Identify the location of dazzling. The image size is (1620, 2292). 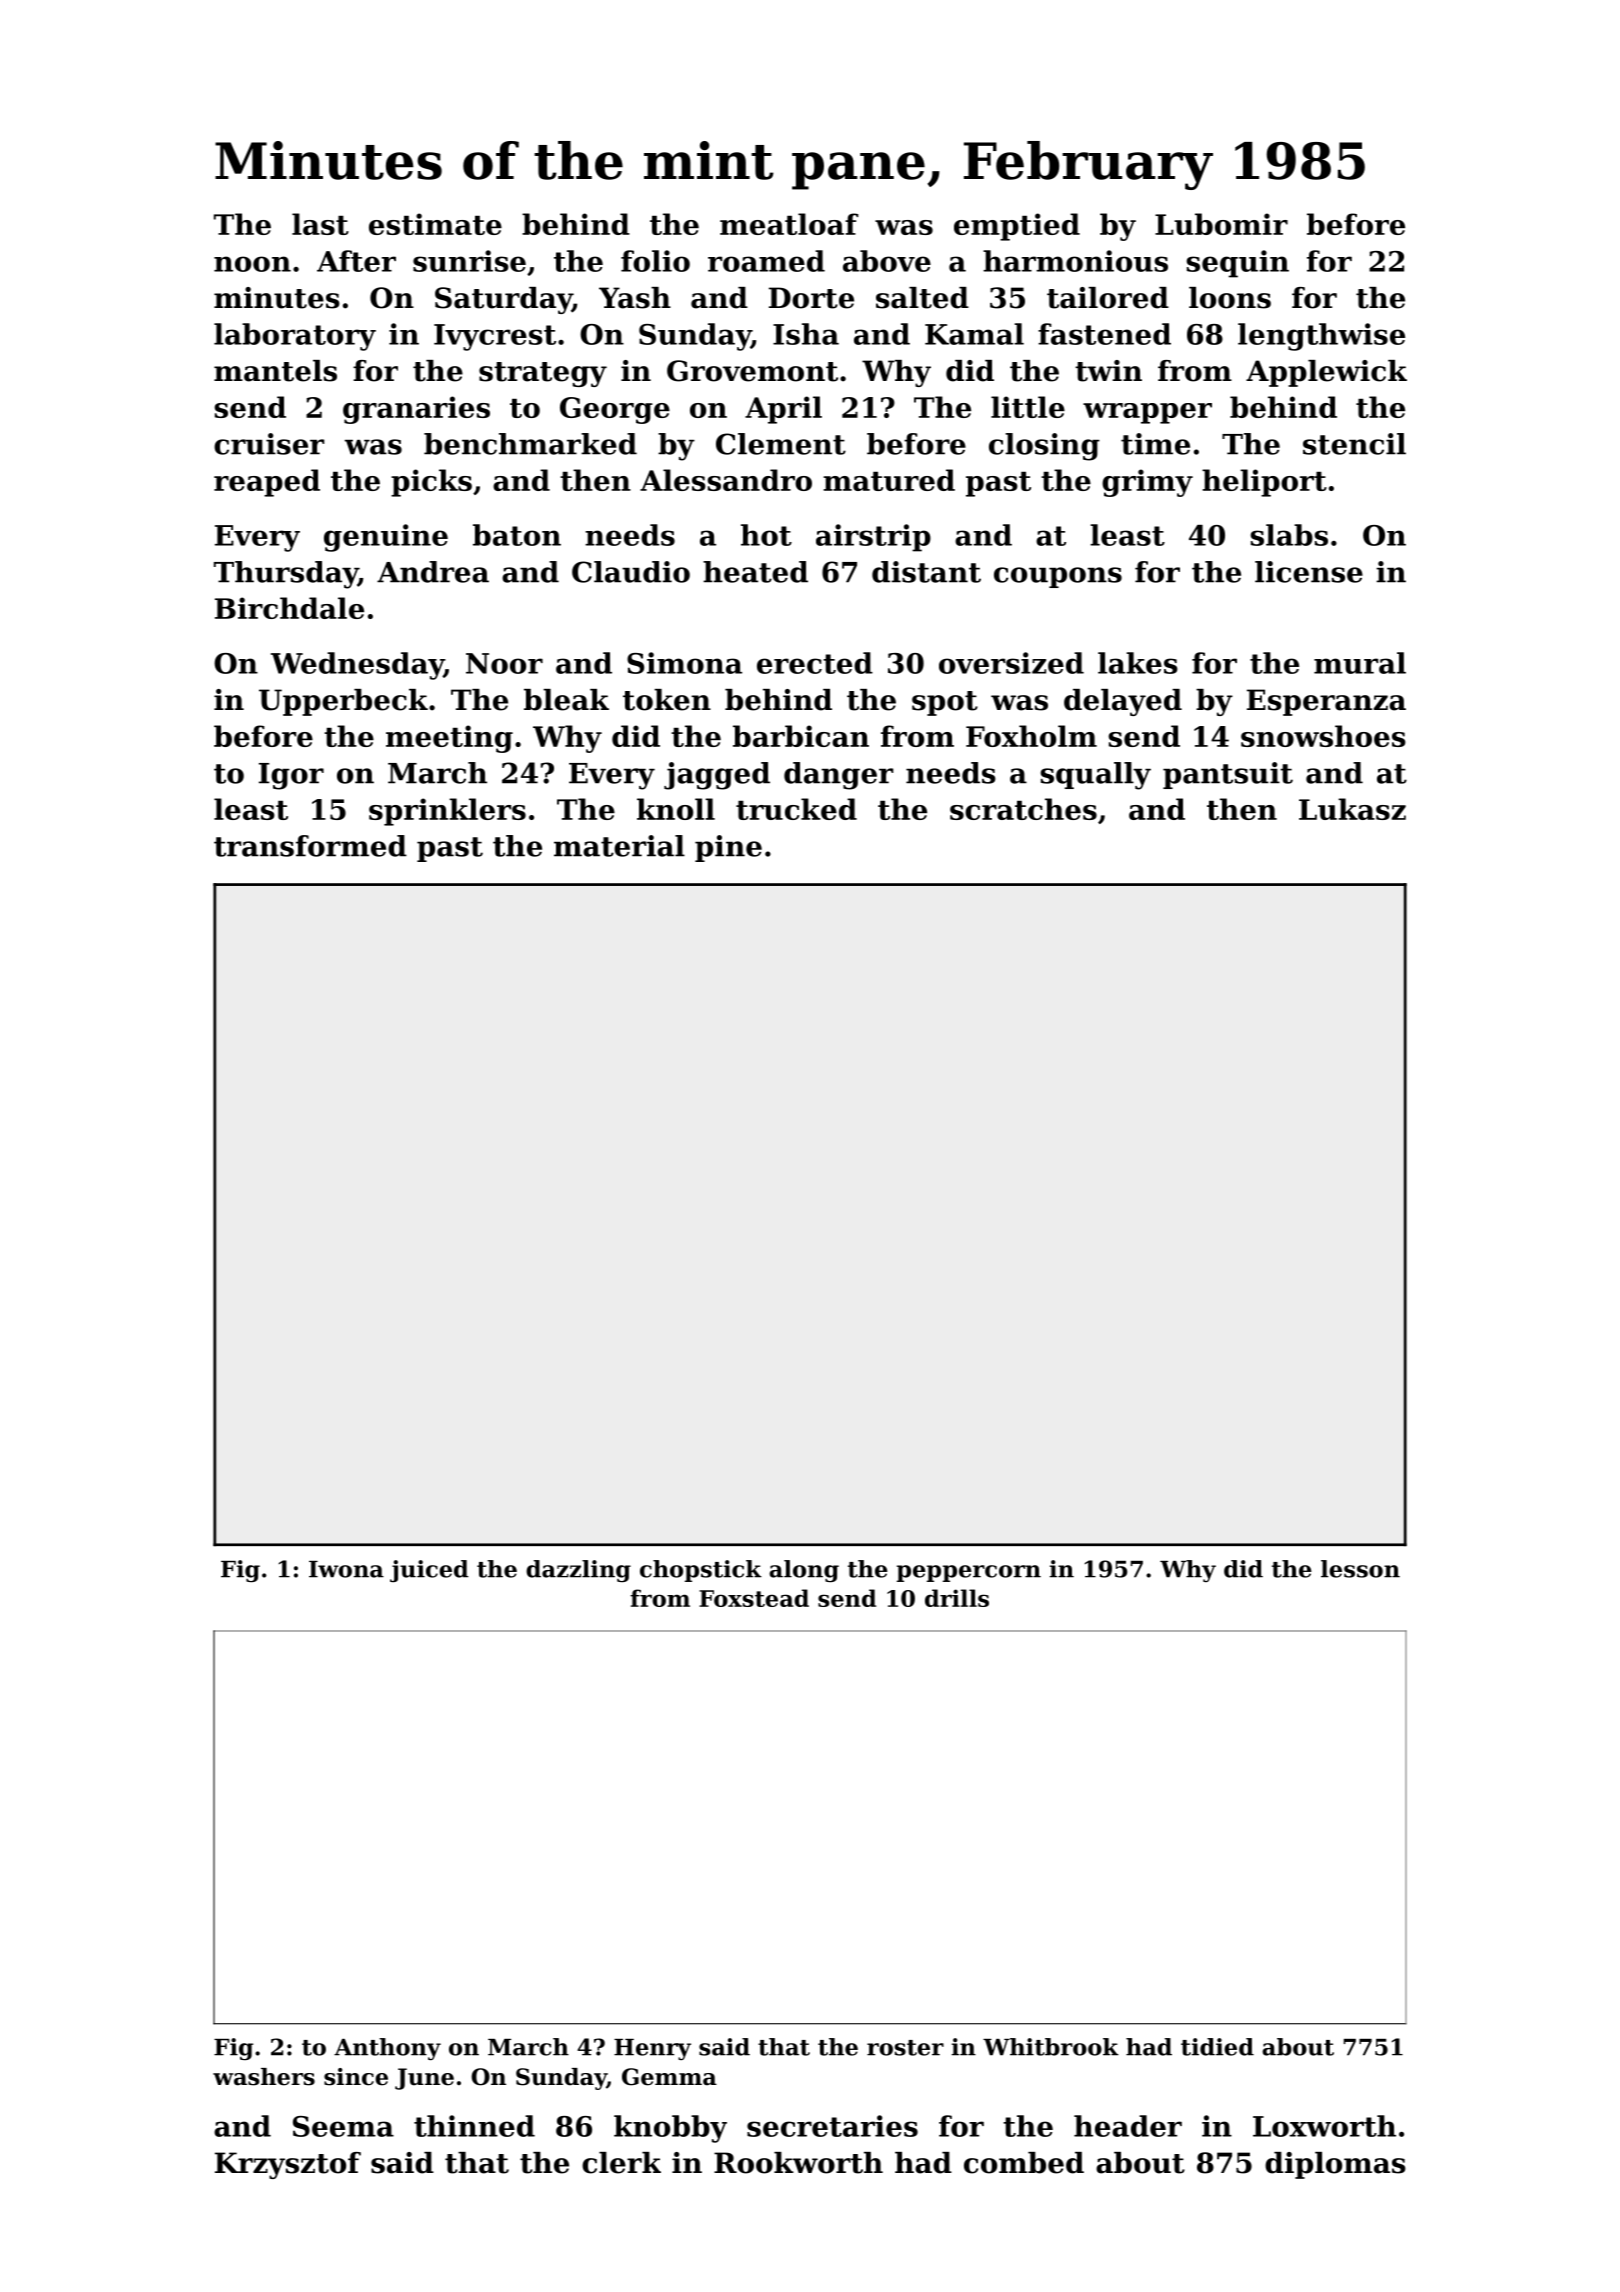
(578, 1571).
